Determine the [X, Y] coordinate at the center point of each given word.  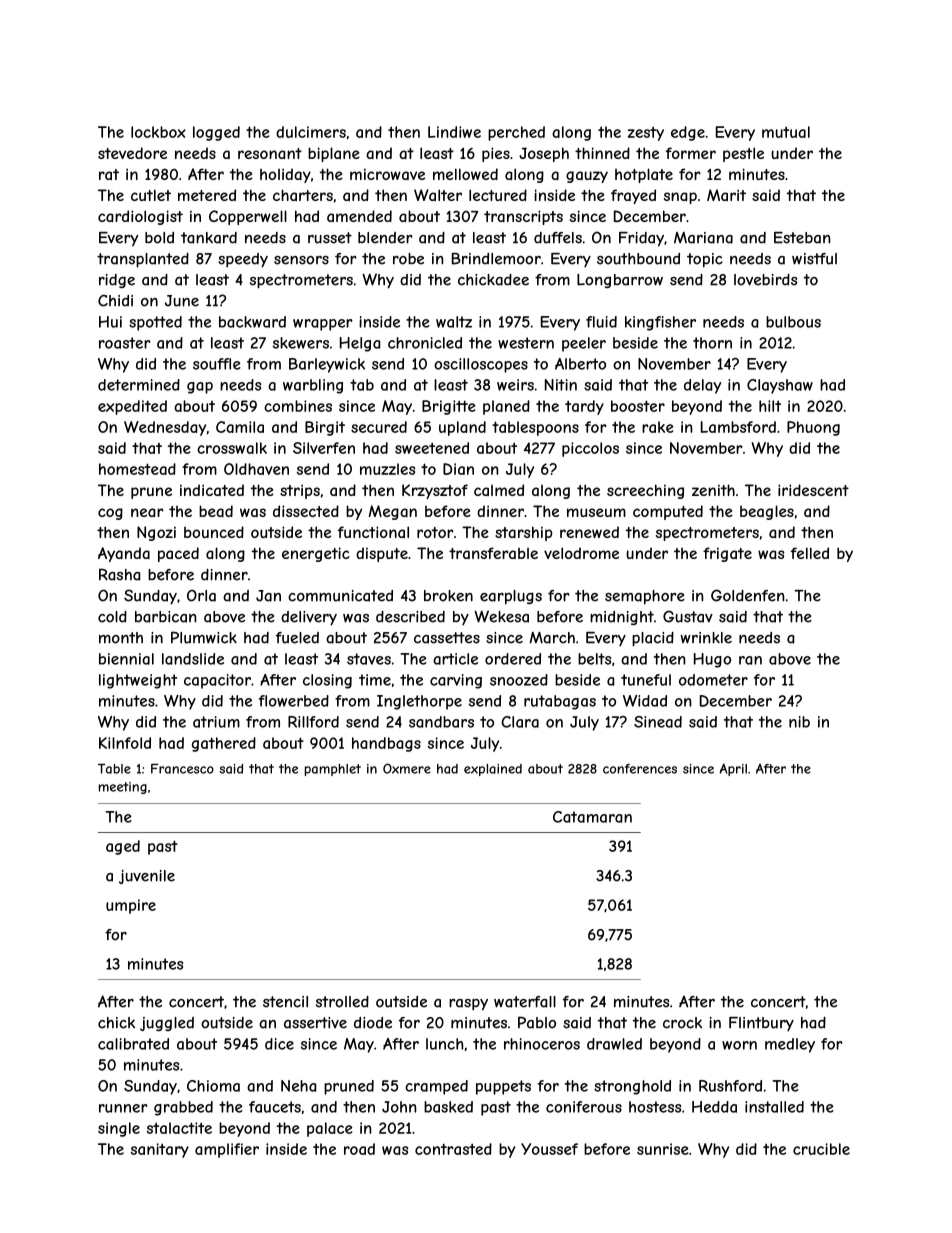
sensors [301, 260]
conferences [640, 769]
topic [705, 260]
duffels [558, 238]
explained [493, 770]
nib [799, 722]
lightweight [138, 681]
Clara [520, 722]
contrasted [453, 1149]
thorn [712, 343]
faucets [275, 1107]
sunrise [663, 1149]
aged [123, 847]
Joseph [544, 154]
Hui [110, 322]
